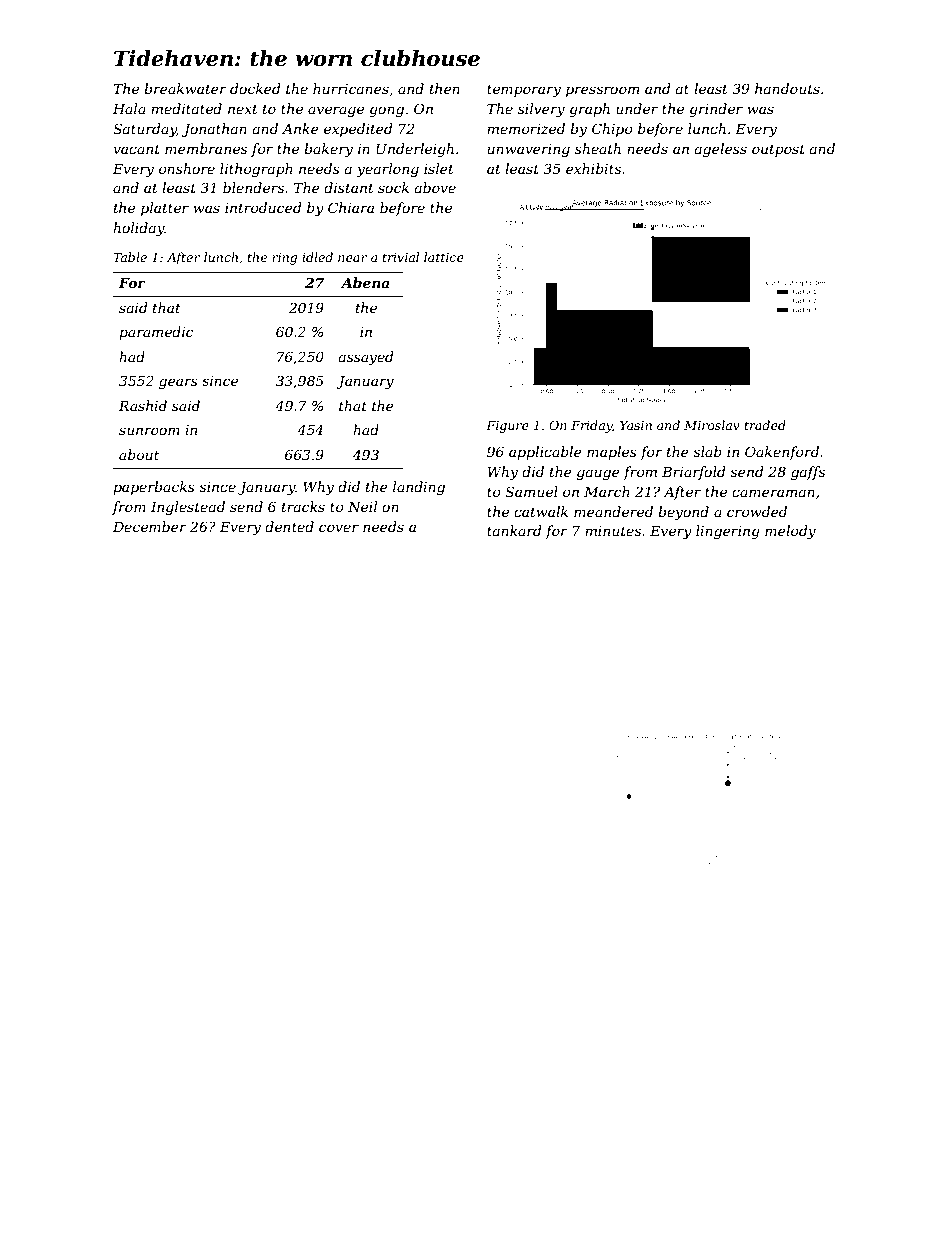 This screenshot has width=952, height=1233. Describe the element at coordinates (444, 257) in the screenshot. I see `lattice` at that location.
